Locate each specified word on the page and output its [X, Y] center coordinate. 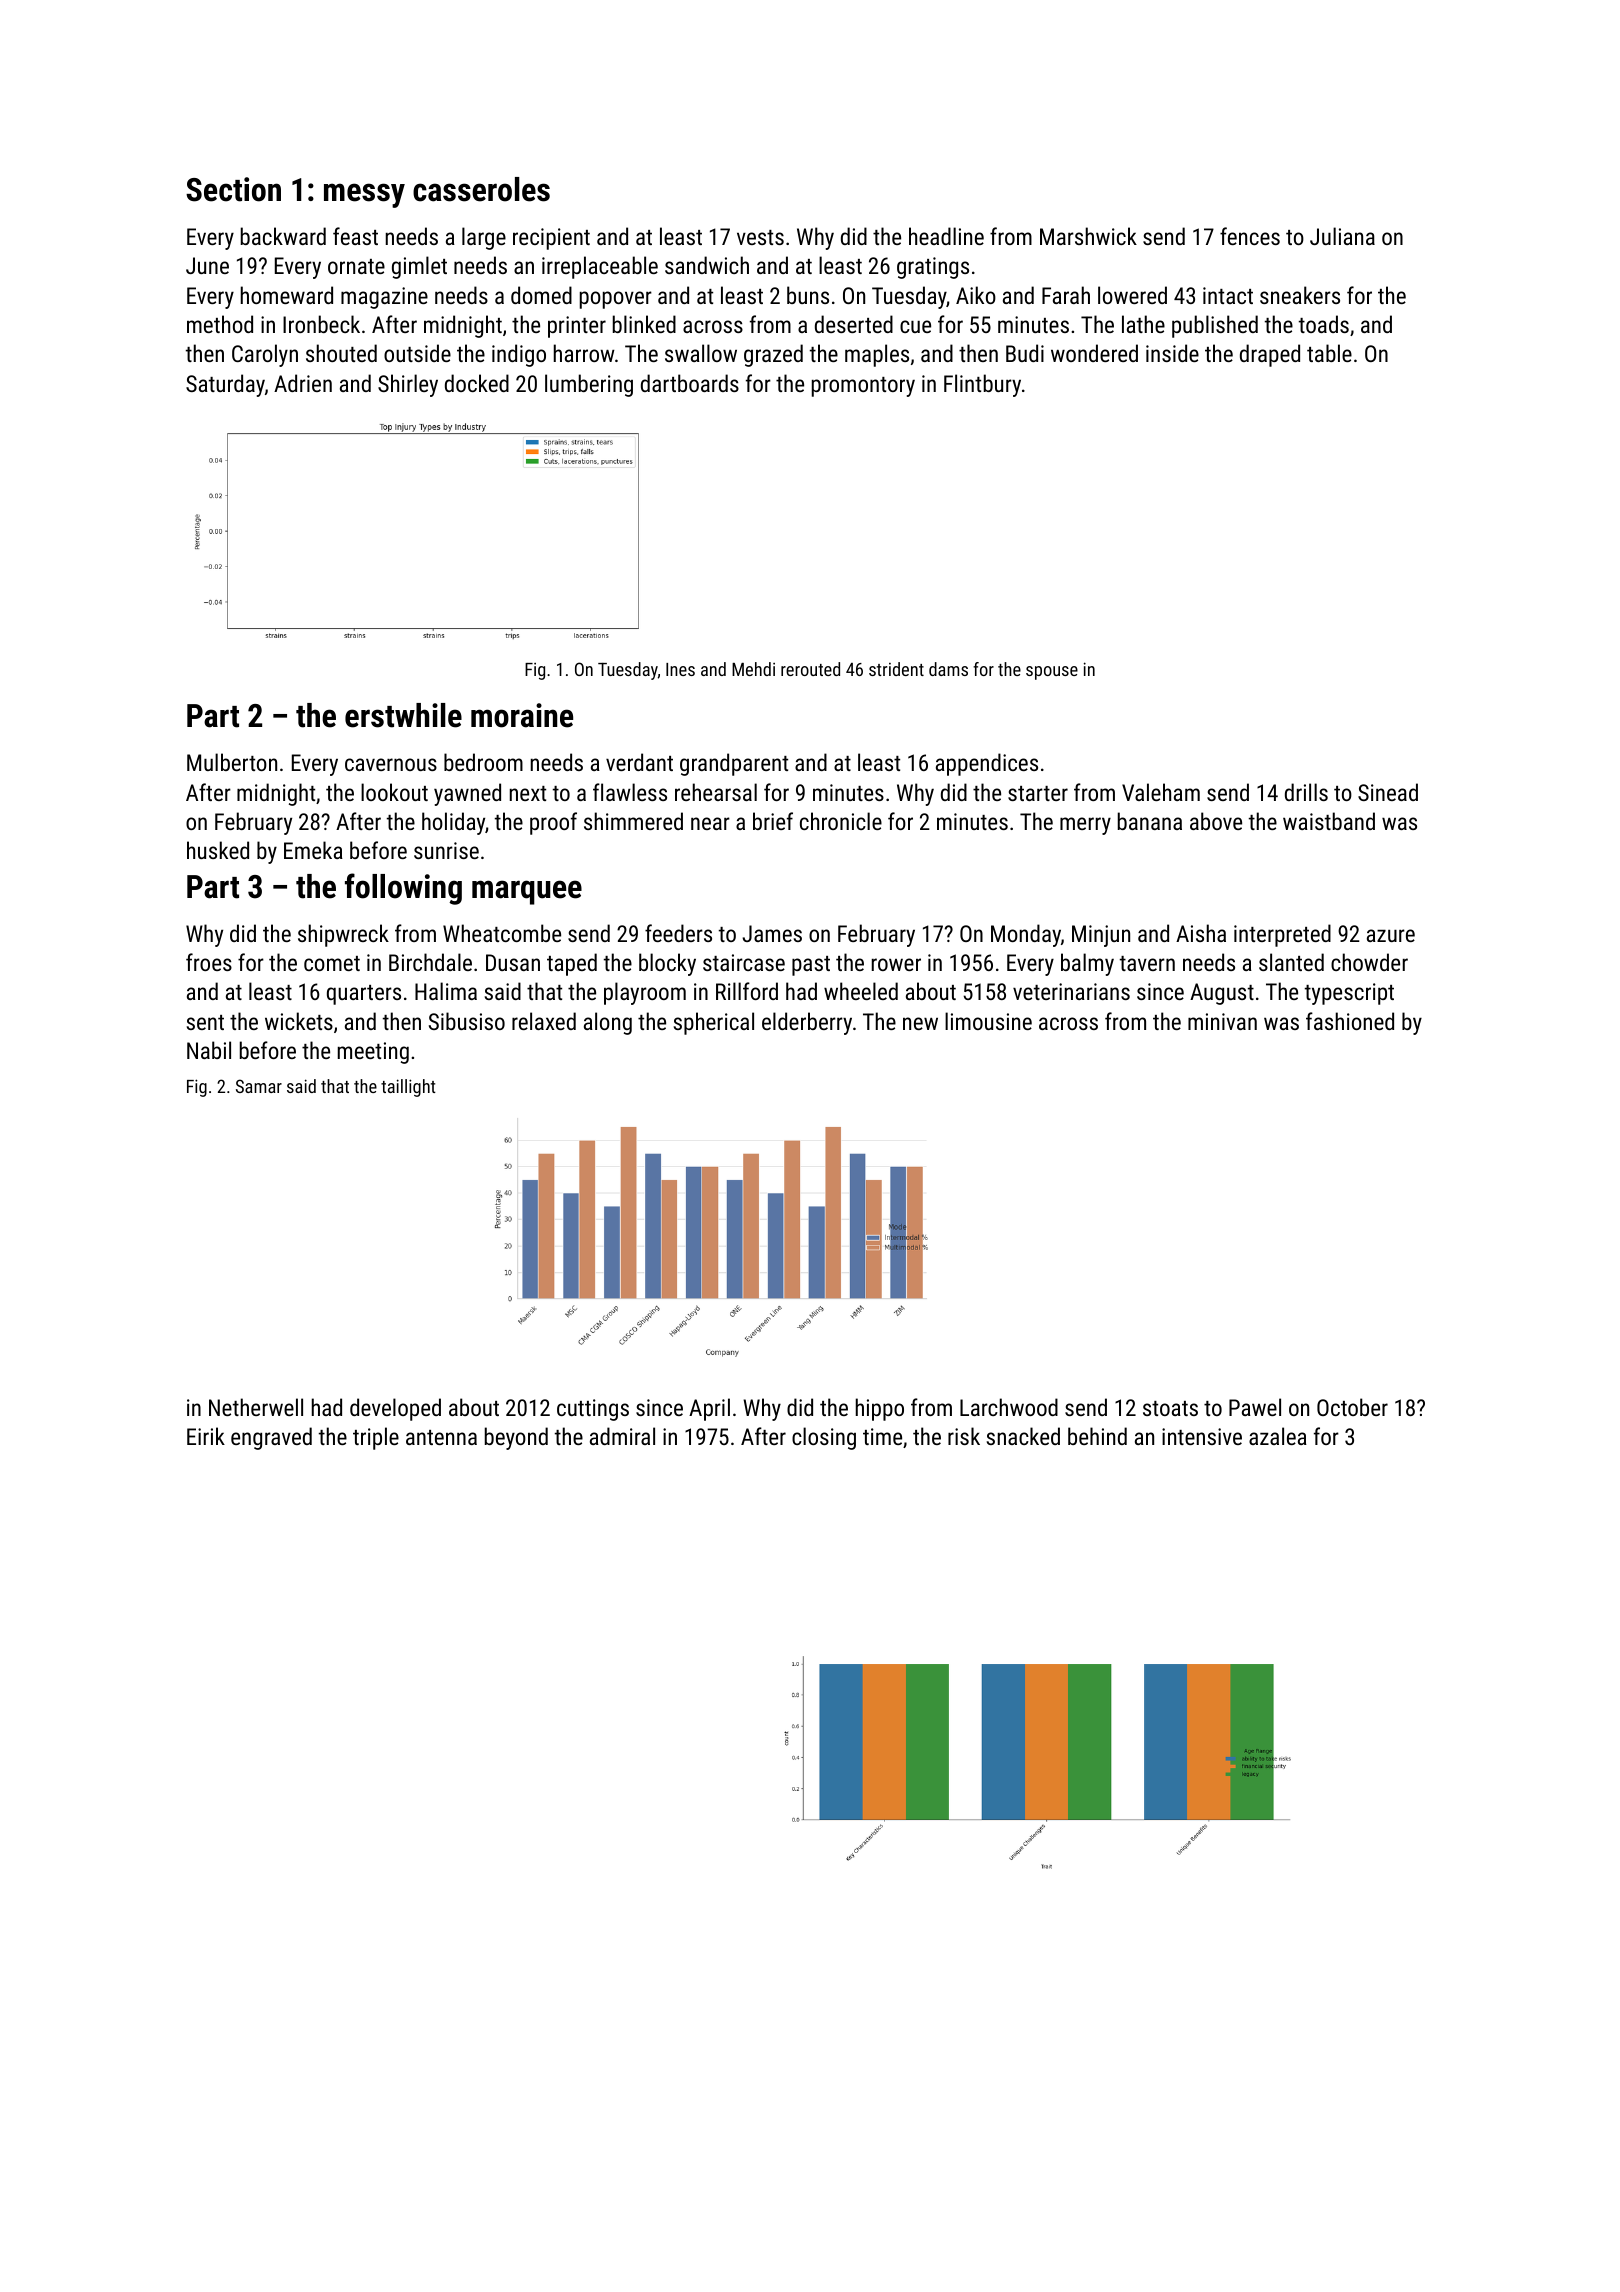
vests [760, 237]
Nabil [209, 1050]
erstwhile [403, 715]
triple [376, 1438]
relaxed [544, 1021]
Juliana [1342, 236]
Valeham [1161, 792]
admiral [622, 1436]
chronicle [841, 821]
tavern [1147, 963]
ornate [356, 266]
